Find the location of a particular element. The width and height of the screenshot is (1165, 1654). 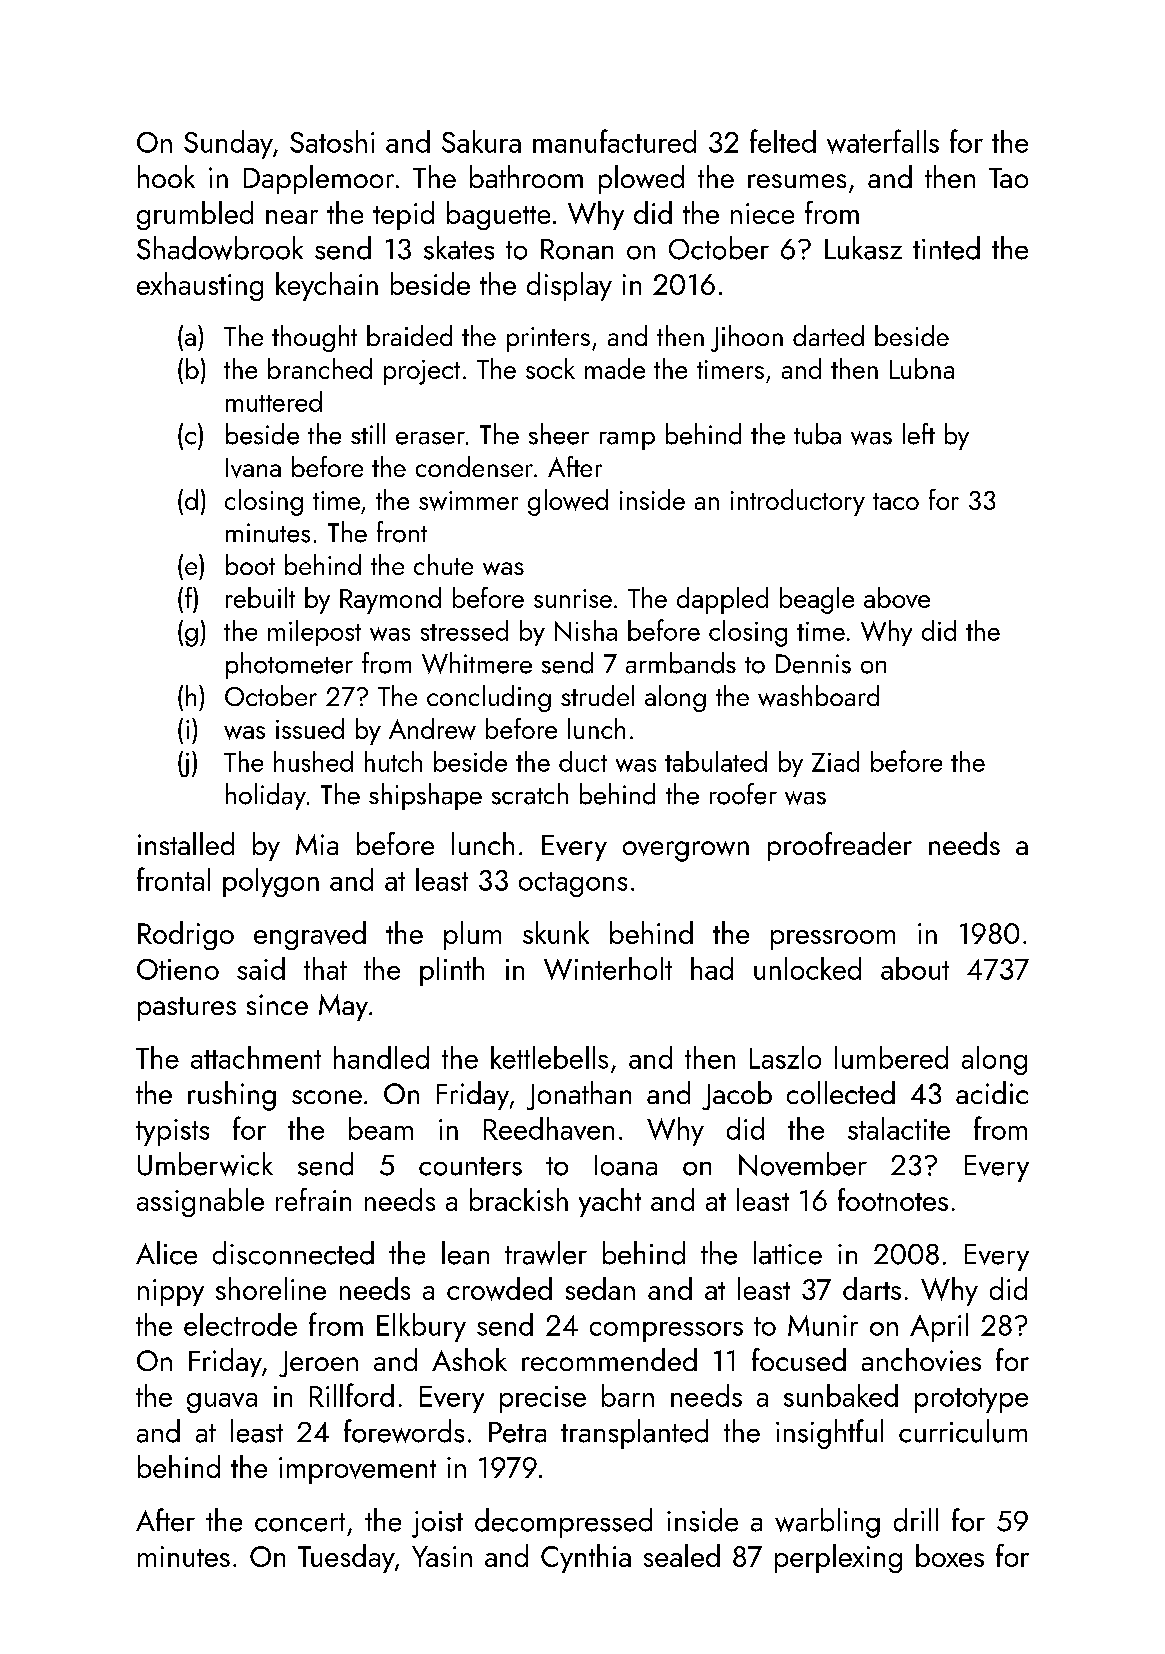

guava is located at coordinates (222, 1403).
